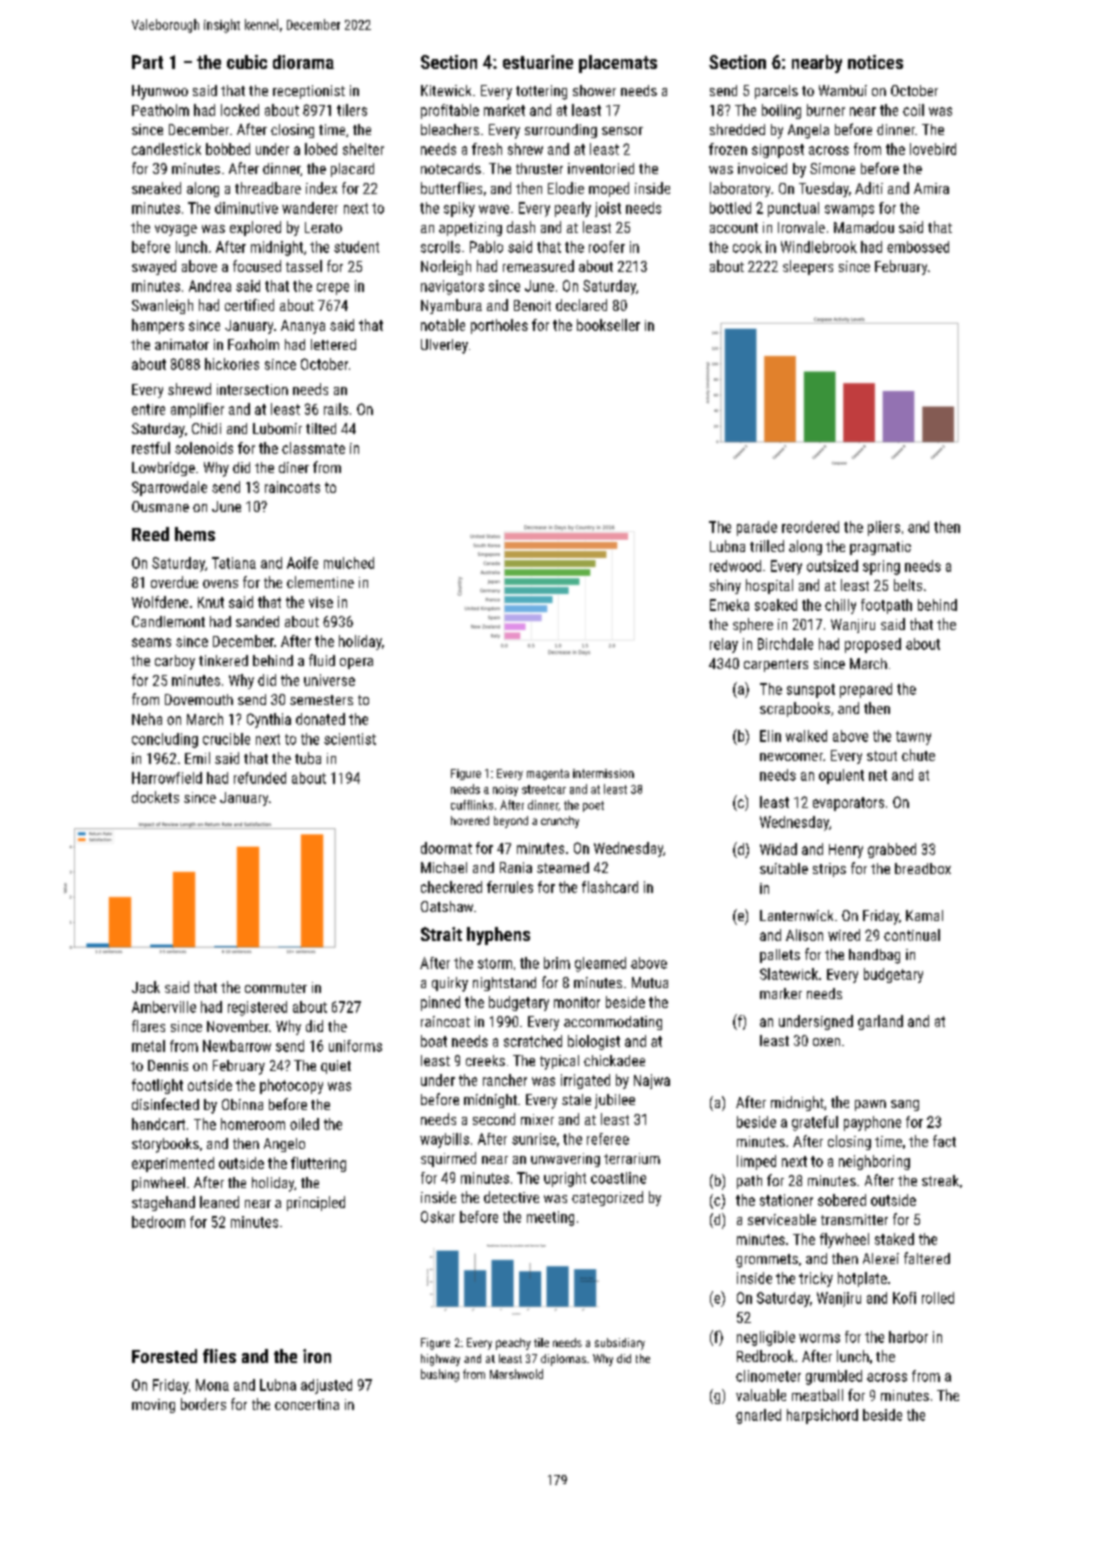  What do you see at coordinates (303, 62) in the screenshot?
I see `diorama` at bounding box center [303, 62].
